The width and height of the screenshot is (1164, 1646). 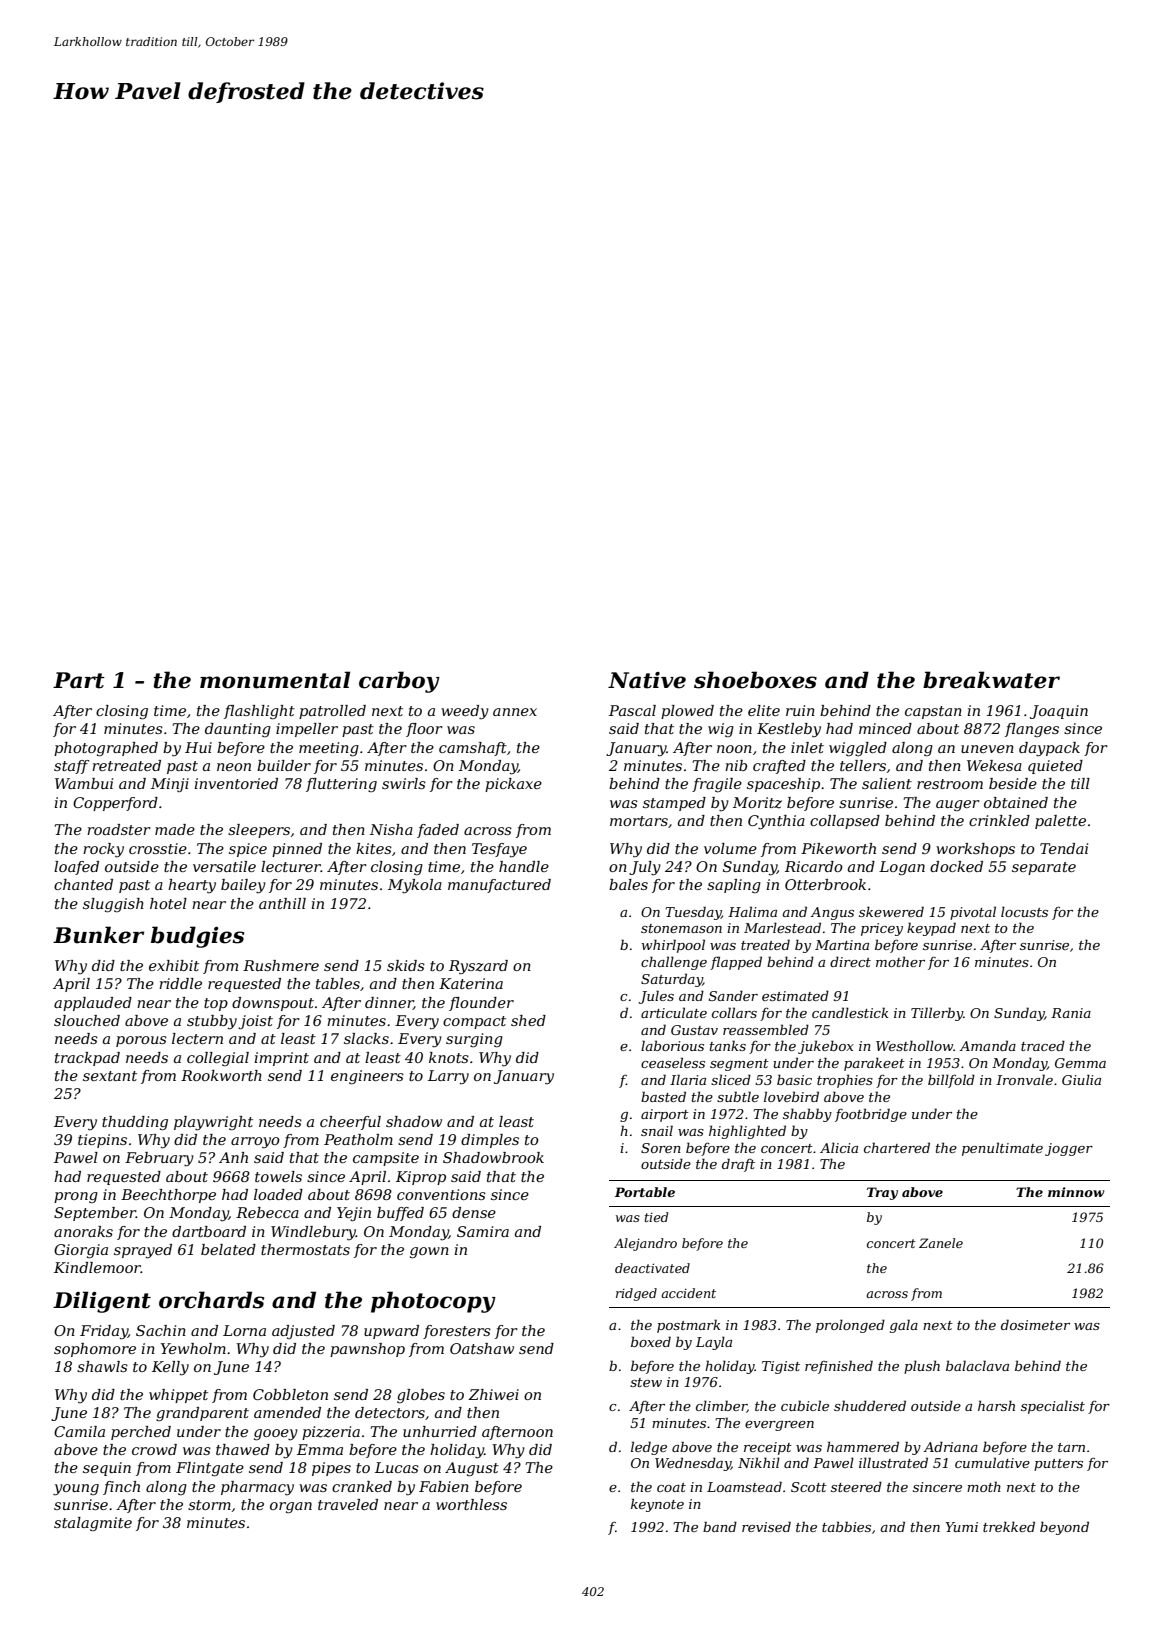 I want to click on subtle, so click(x=738, y=1096).
